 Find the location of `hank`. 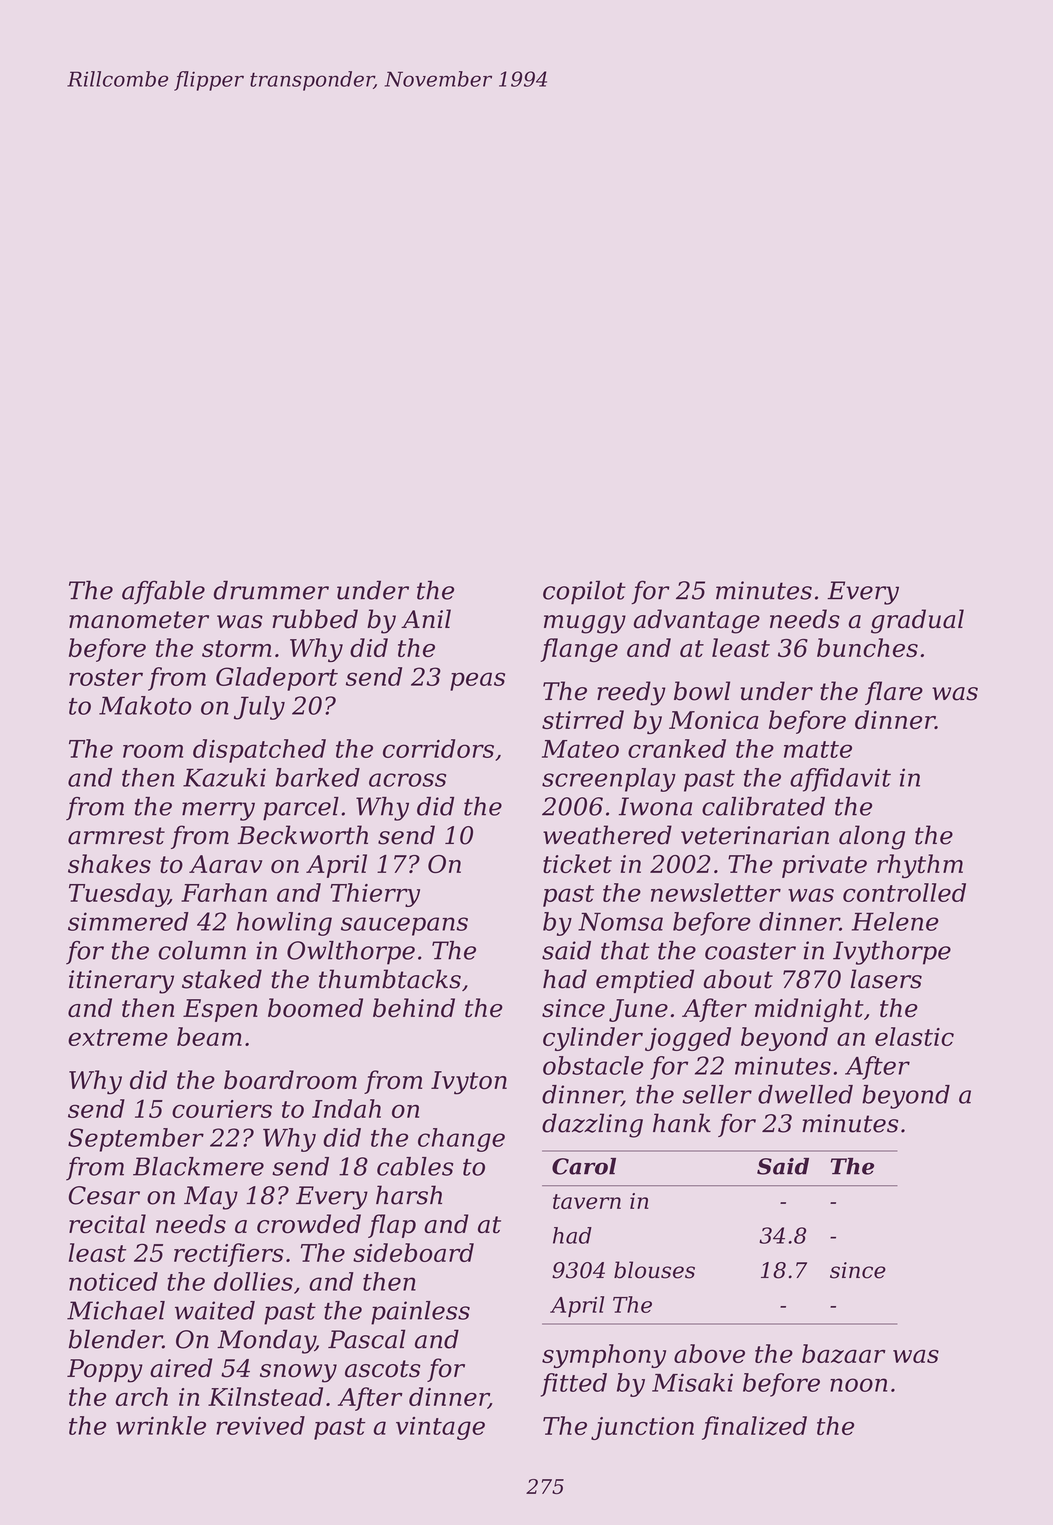

hank is located at coordinates (682, 1123).
